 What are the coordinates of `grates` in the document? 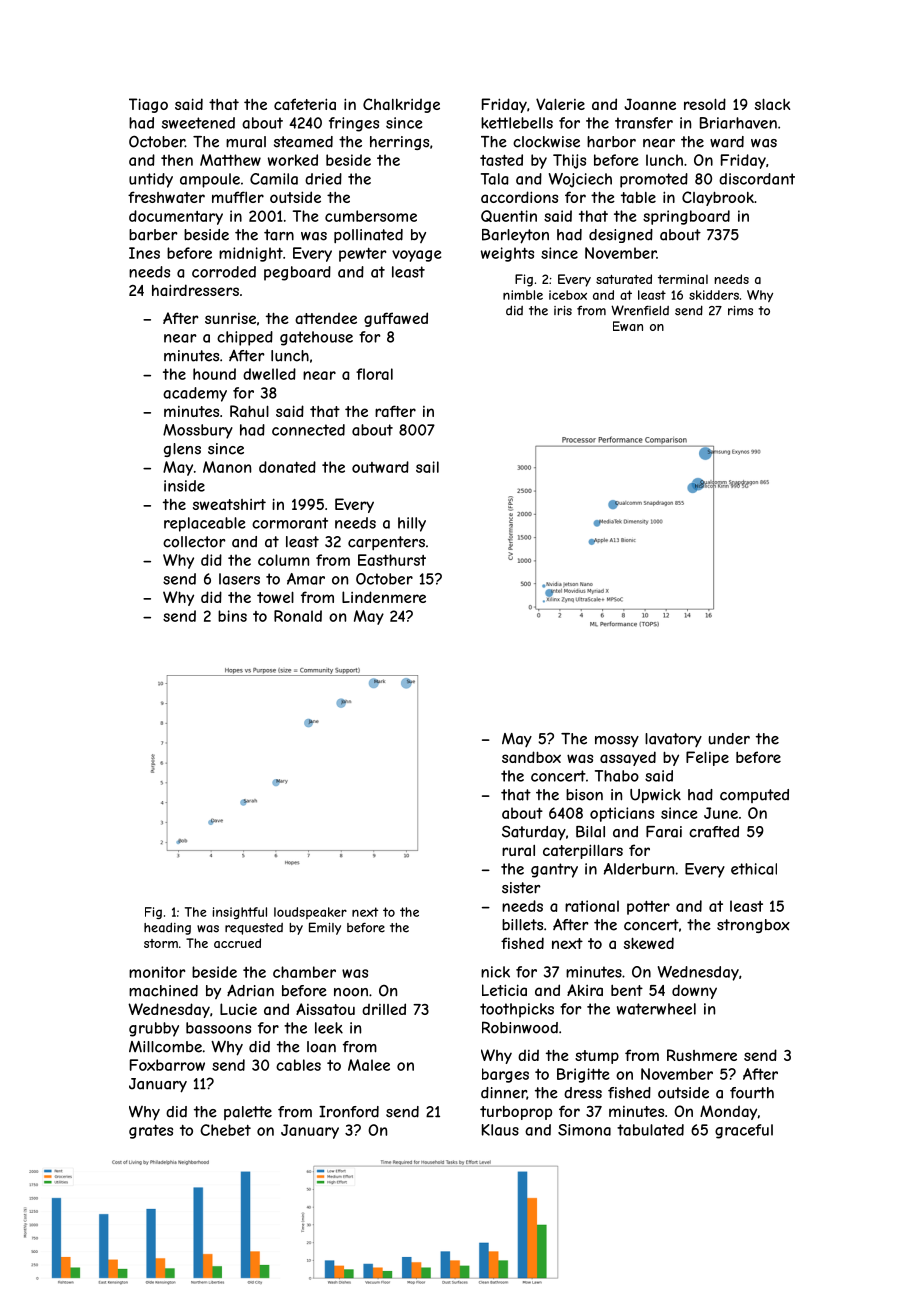 It's located at (151, 1132).
